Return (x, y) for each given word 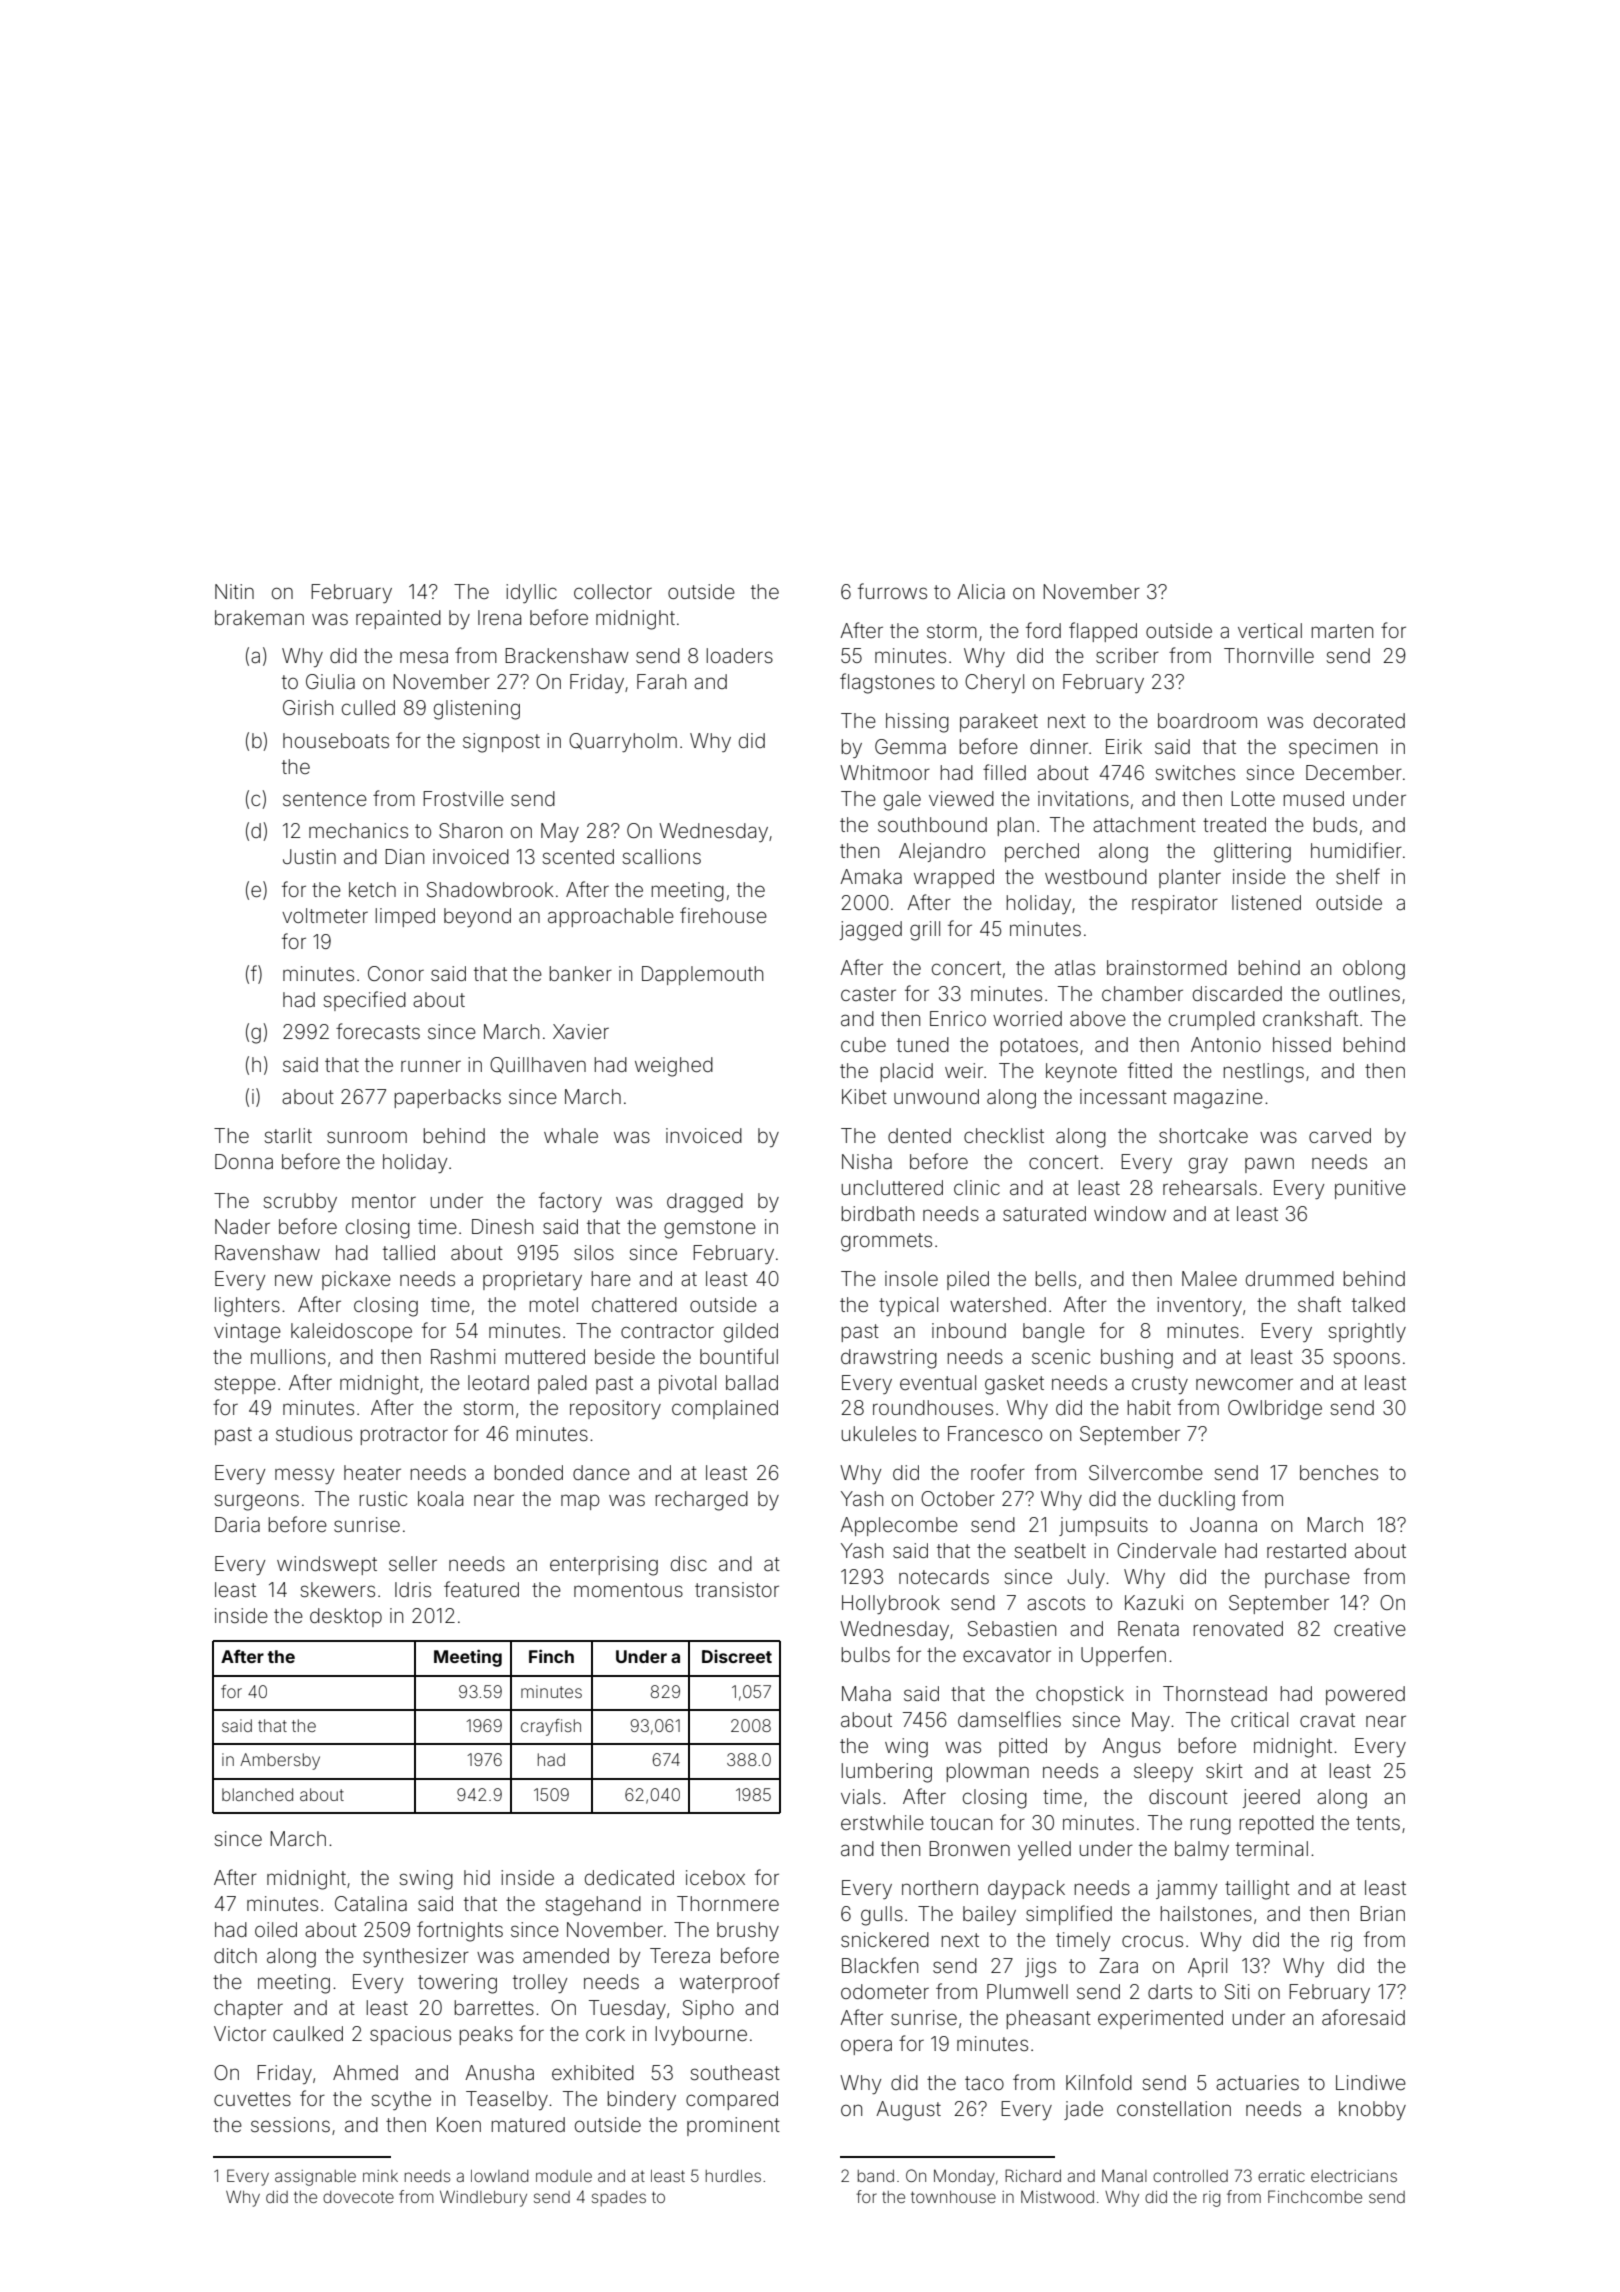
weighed (674, 1067)
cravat (1327, 1720)
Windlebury (483, 2198)
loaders (740, 655)
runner (431, 1066)
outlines (1364, 993)
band (876, 2176)
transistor (737, 1589)
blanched (257, 1794)
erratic (1281, 2176)
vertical (1270, 630)
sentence (325, 799)
